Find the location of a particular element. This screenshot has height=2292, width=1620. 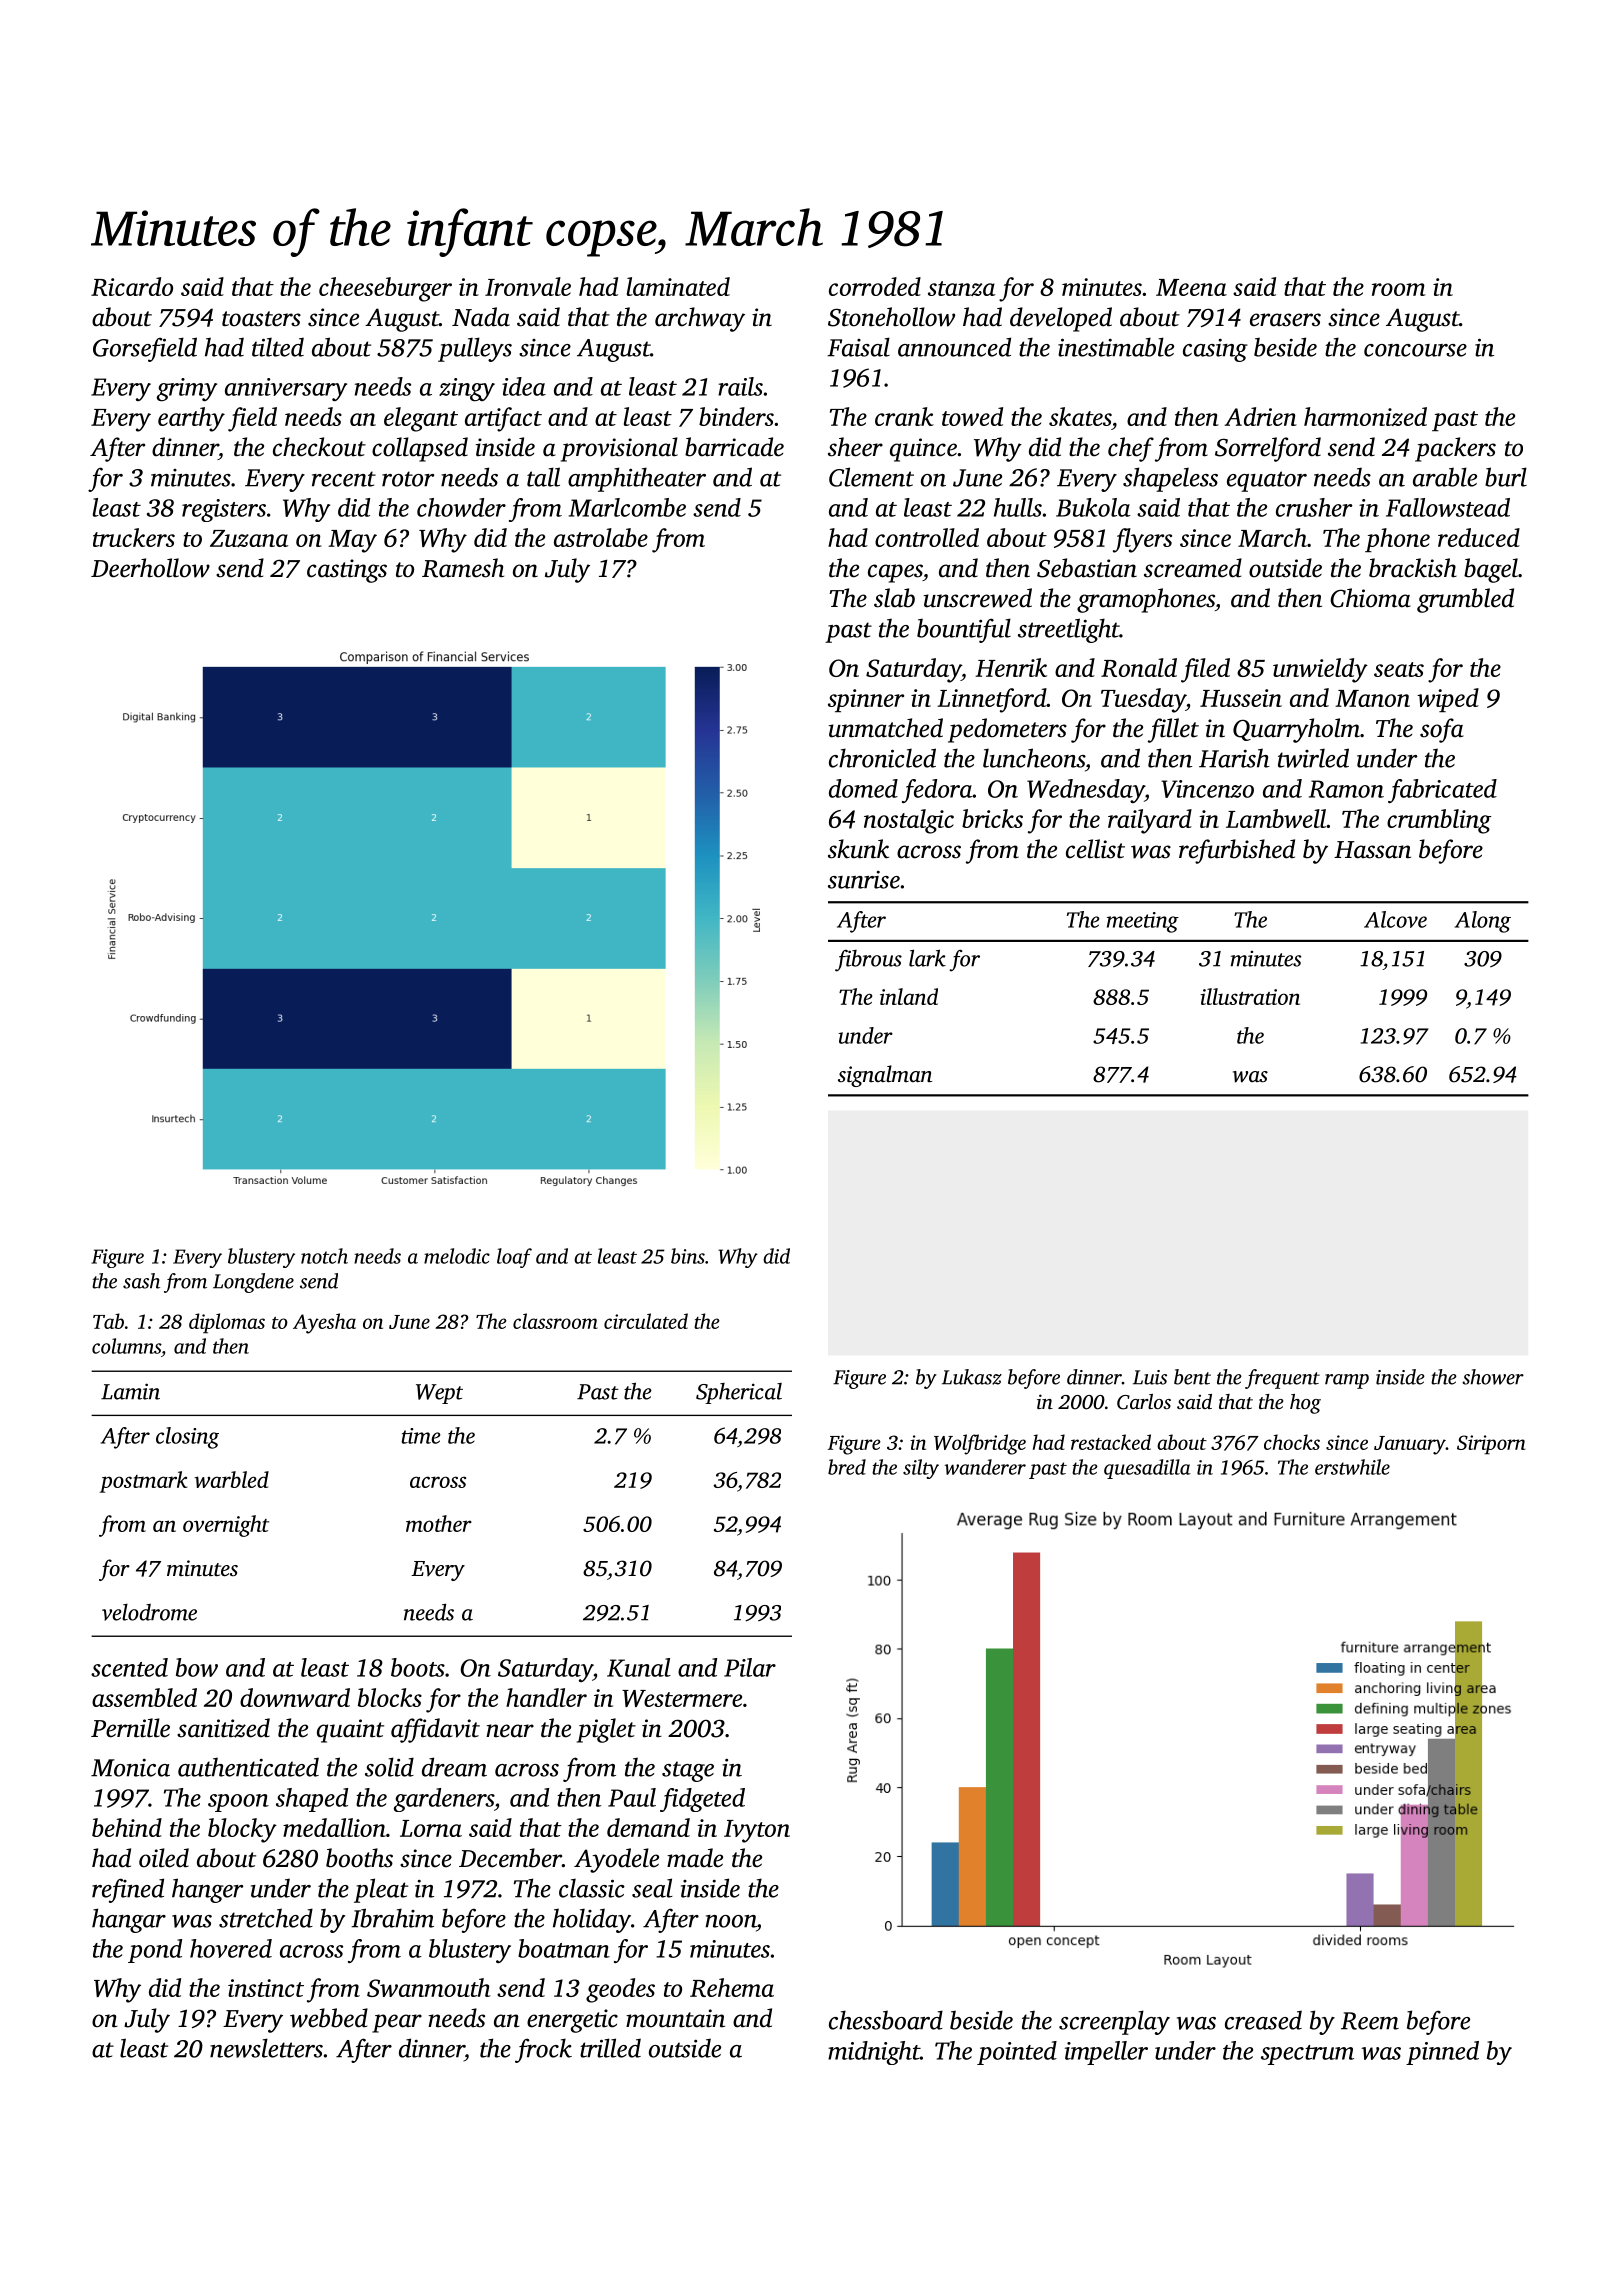

bred is located at coordinates (847, 1467).
